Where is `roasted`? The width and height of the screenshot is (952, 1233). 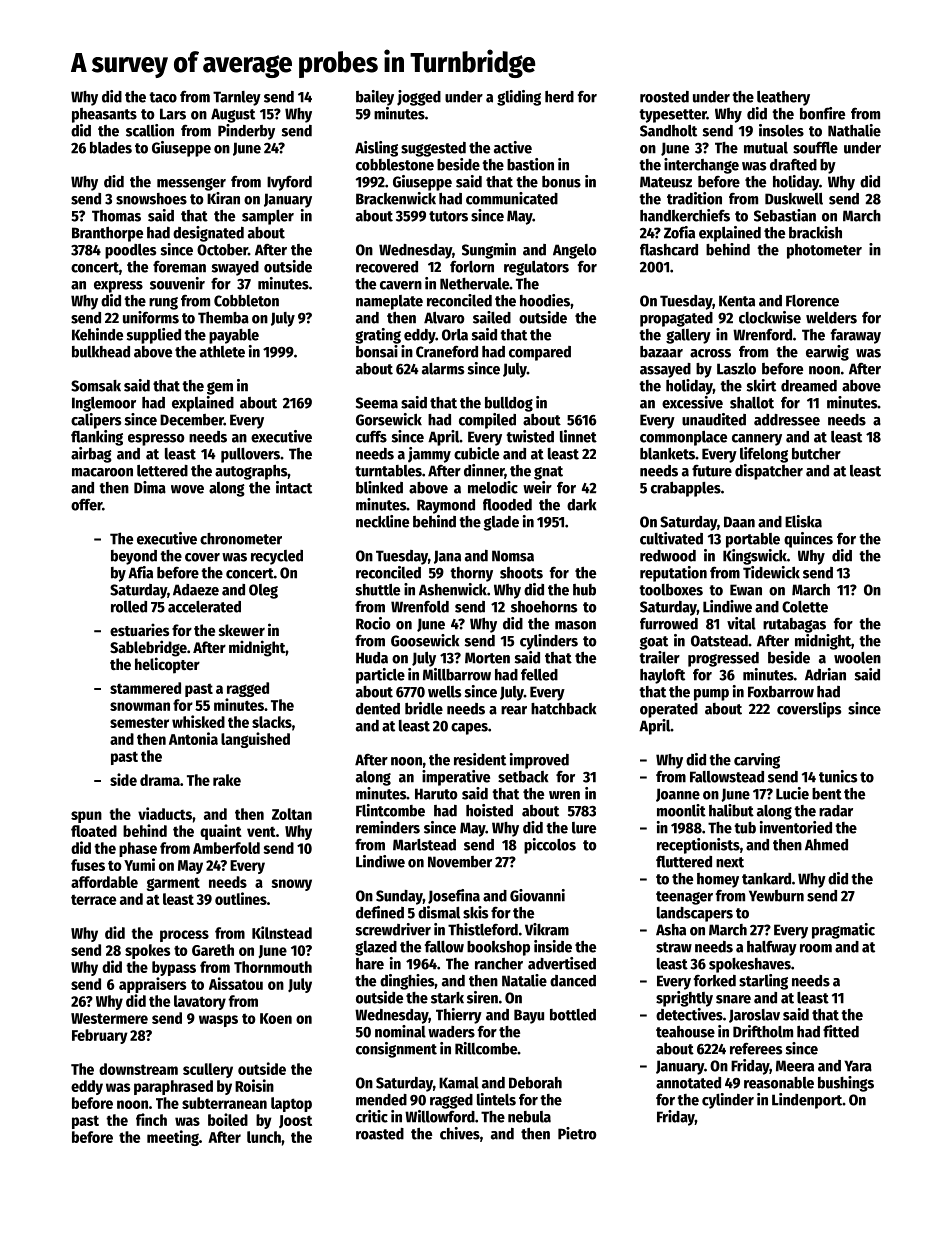 roasted is located at coordinates (380, 1134).
